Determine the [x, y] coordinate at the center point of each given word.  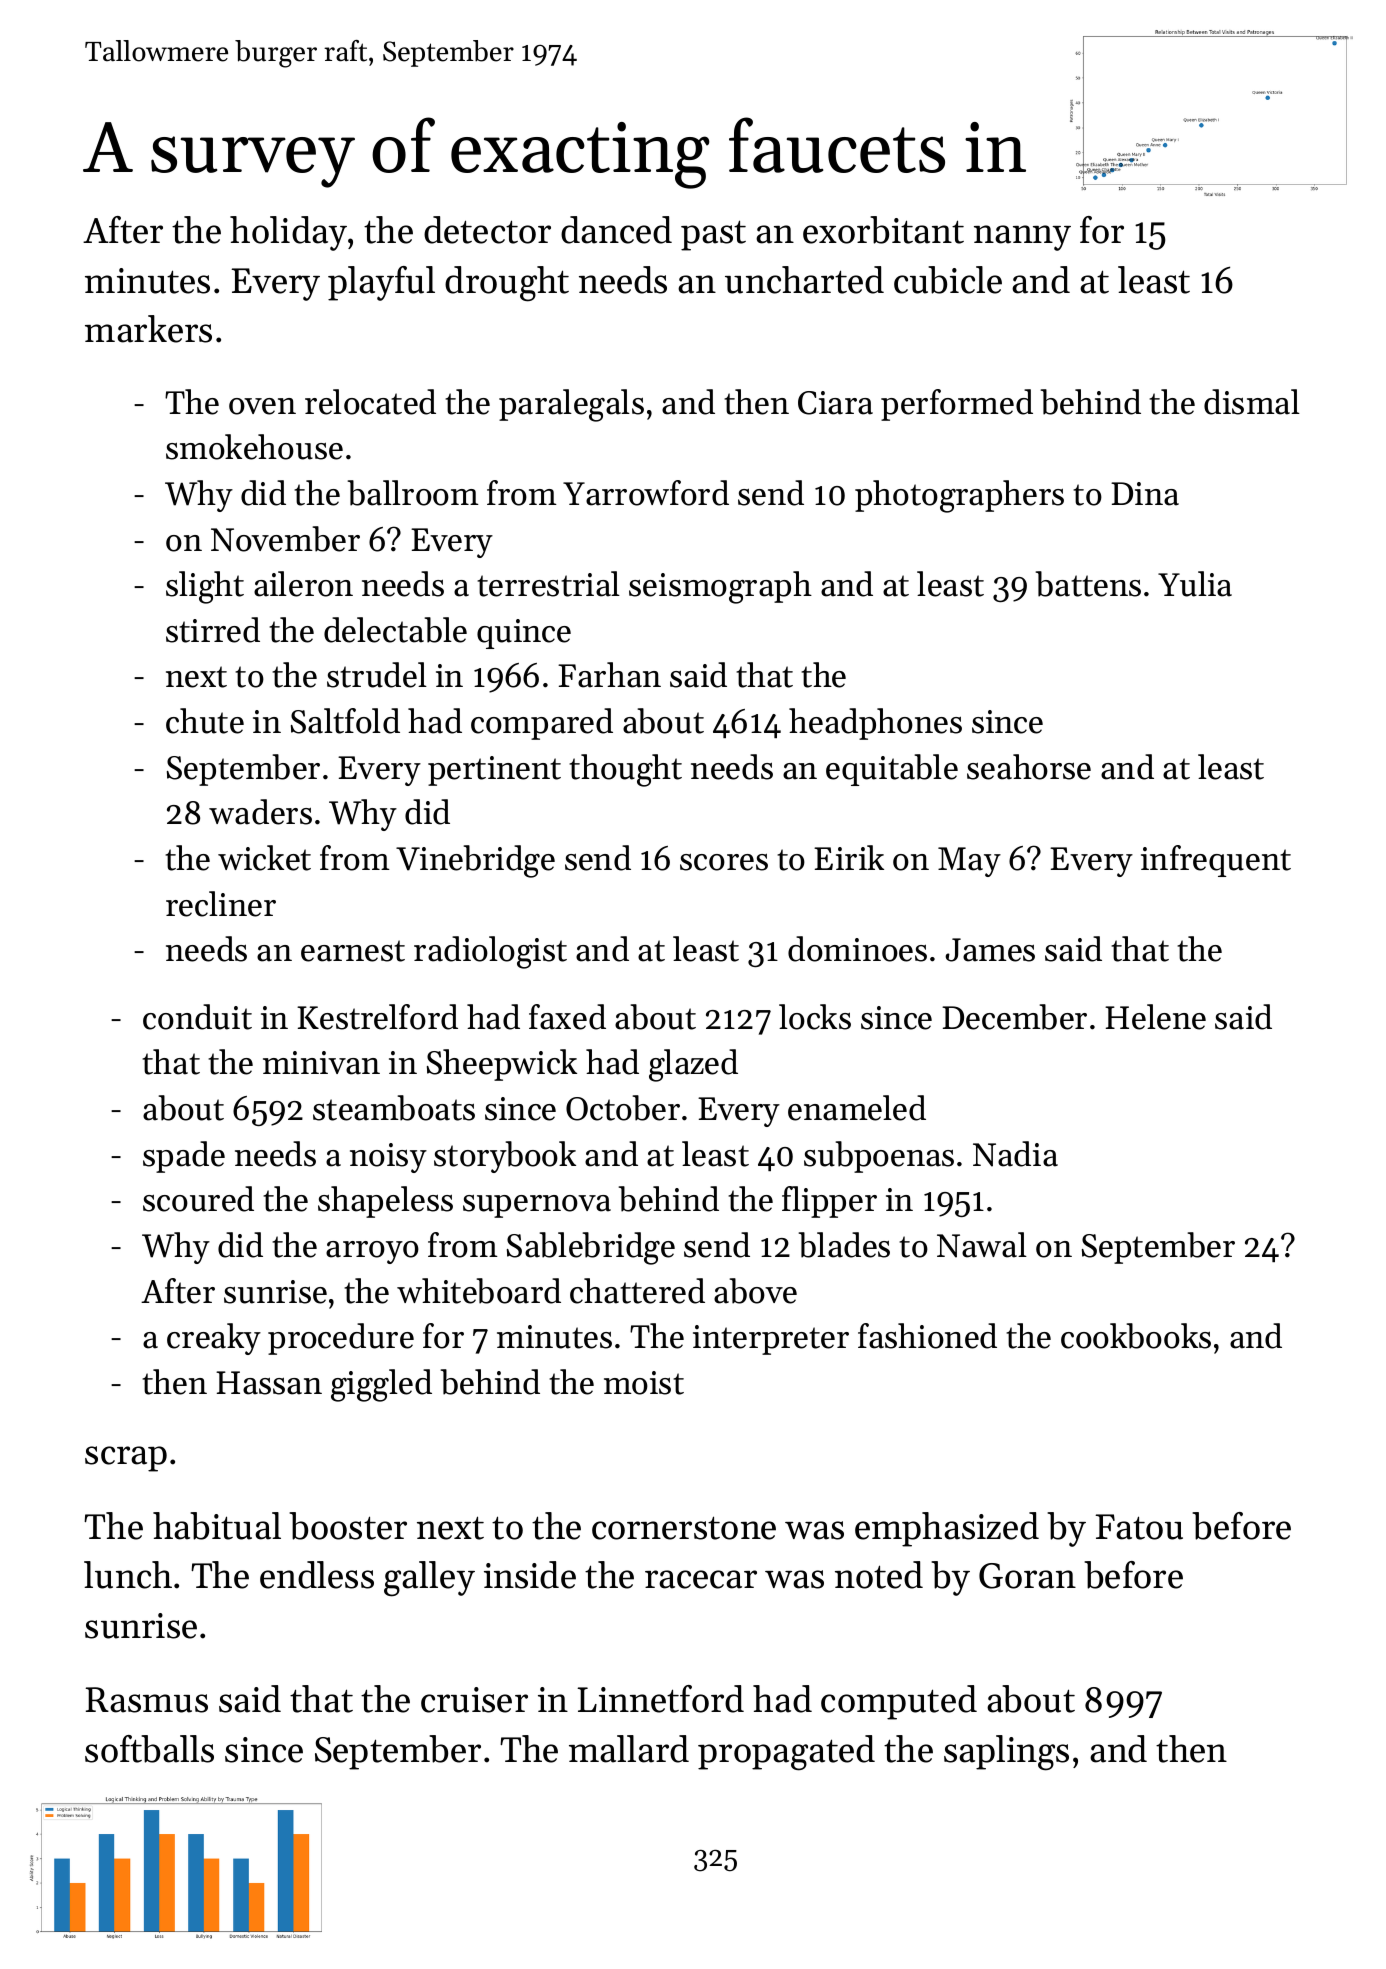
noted [879, 1575]
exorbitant [883, 230]
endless [317, 1575]
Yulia [1195, 584]
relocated [370, 402]
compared [542, 724]
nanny [1022, 238]
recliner [221, 904]
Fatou [1139, 1527]
